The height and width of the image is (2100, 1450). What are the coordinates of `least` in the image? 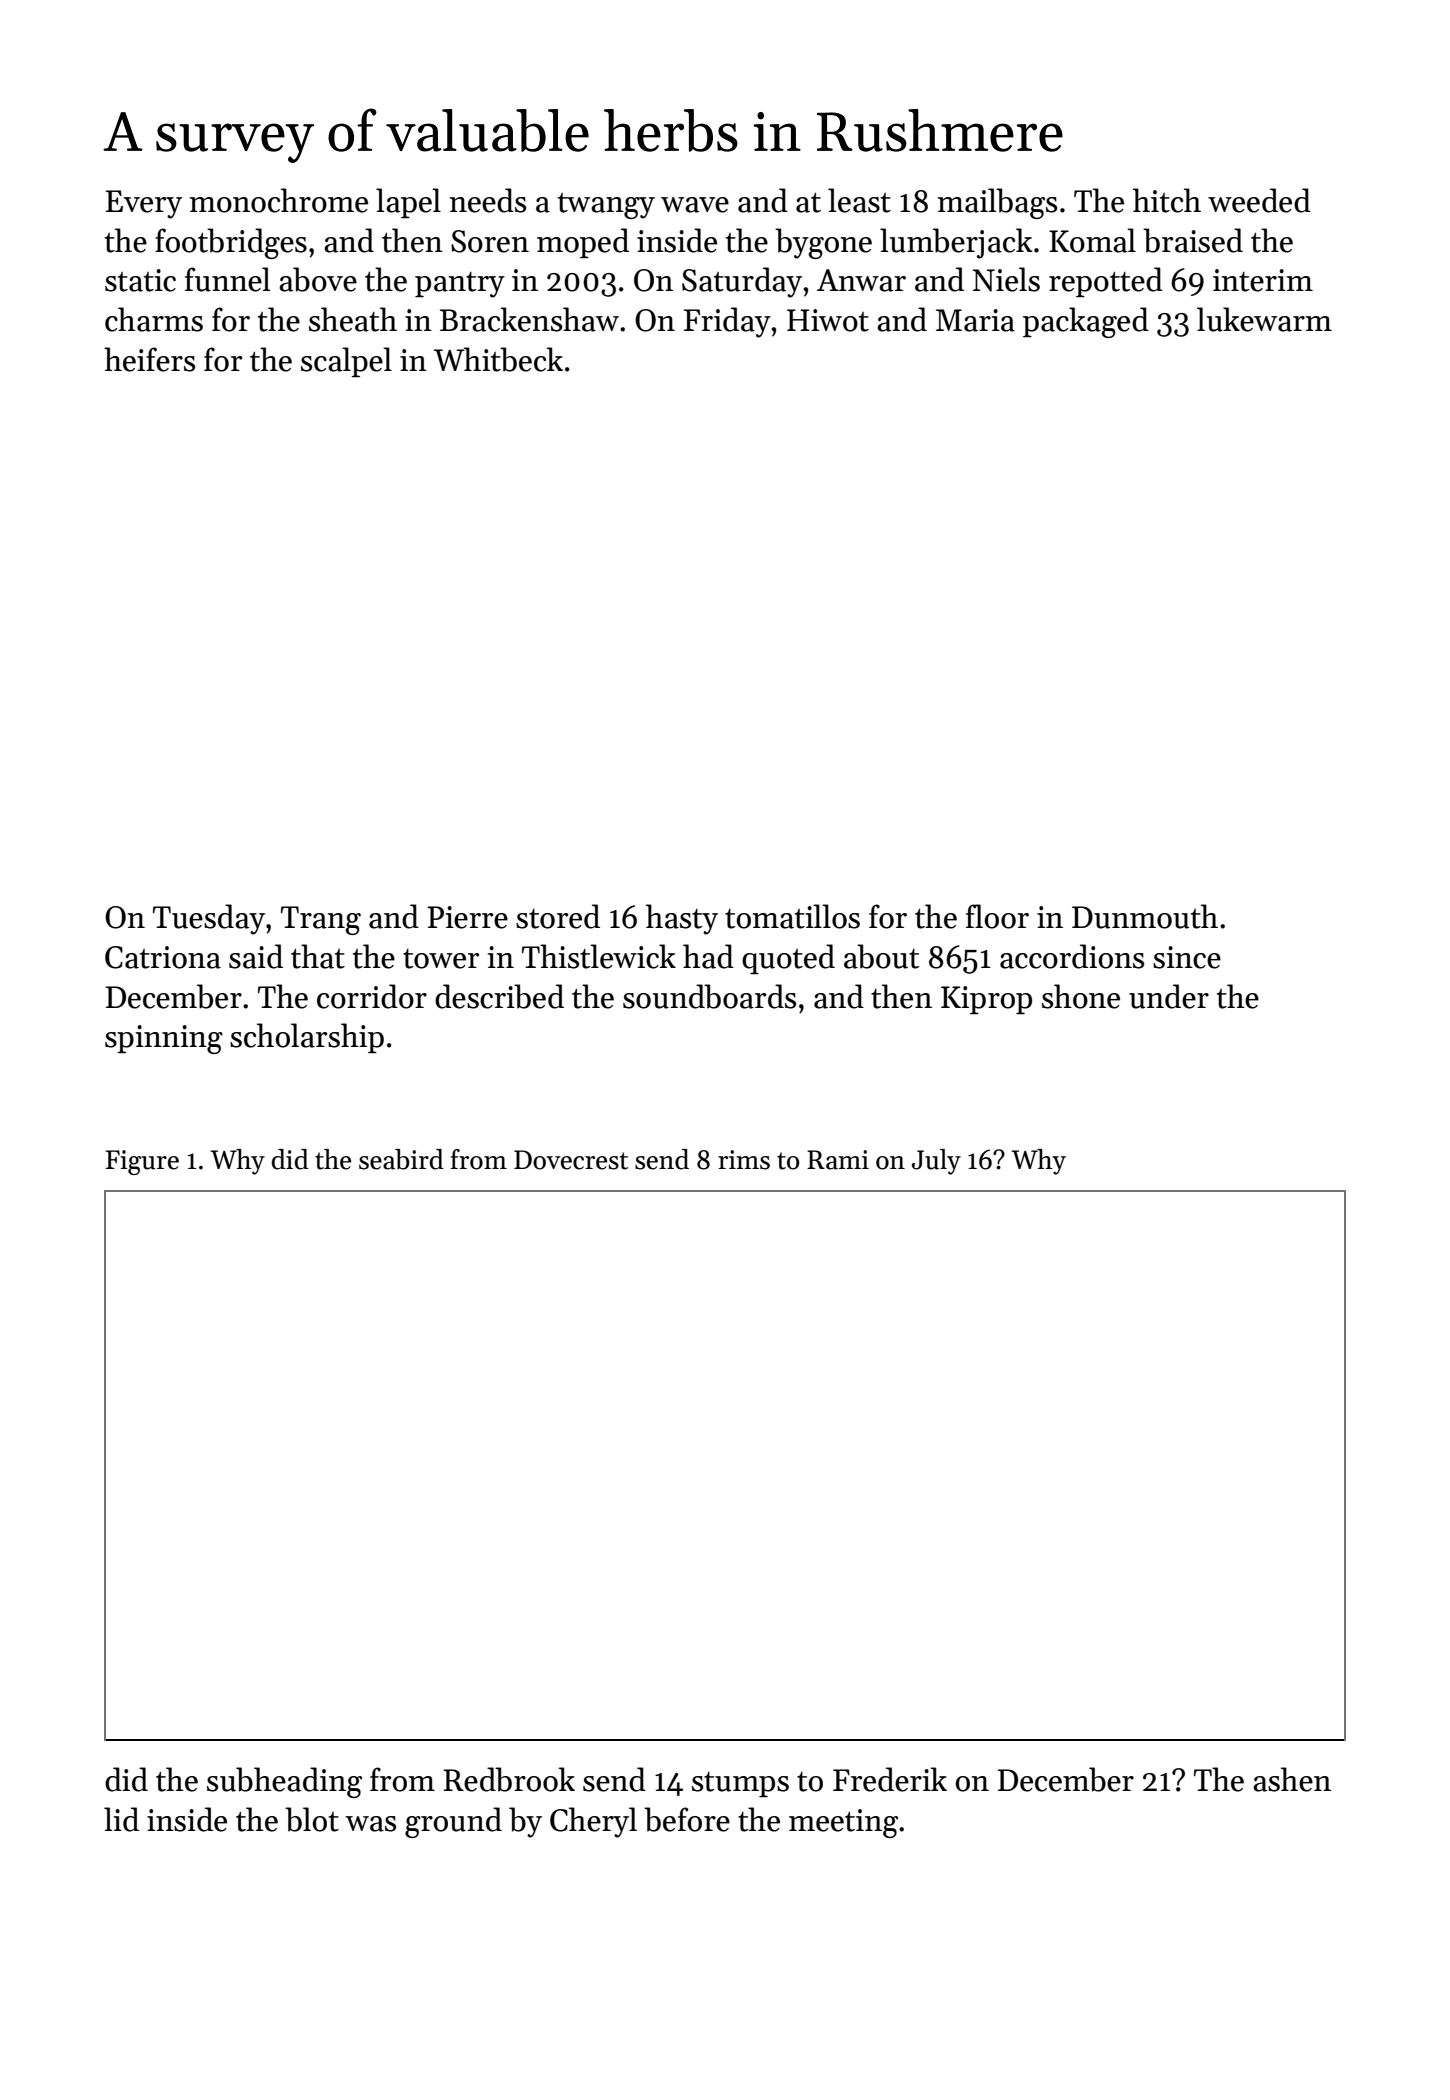 It's located at (859, 200).
